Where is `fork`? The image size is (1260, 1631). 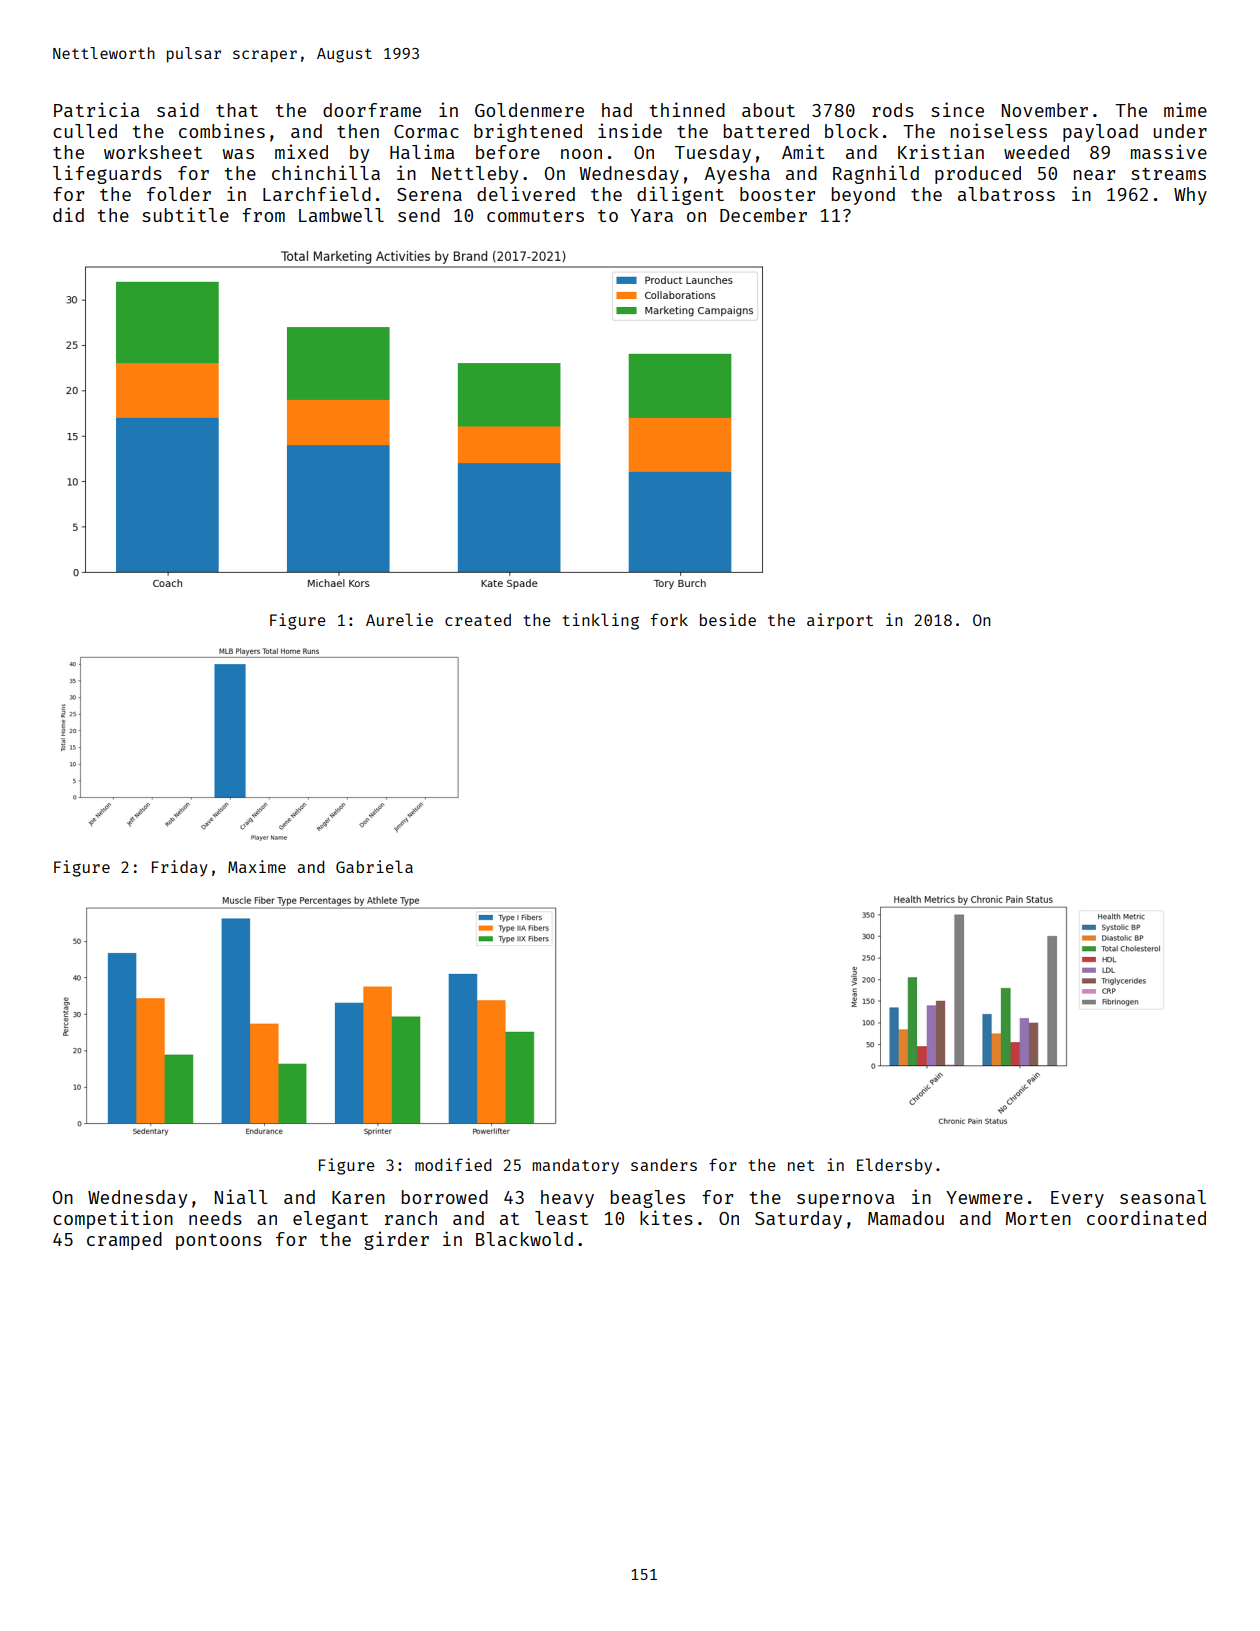
fork is located at coordinates (669, 619).
